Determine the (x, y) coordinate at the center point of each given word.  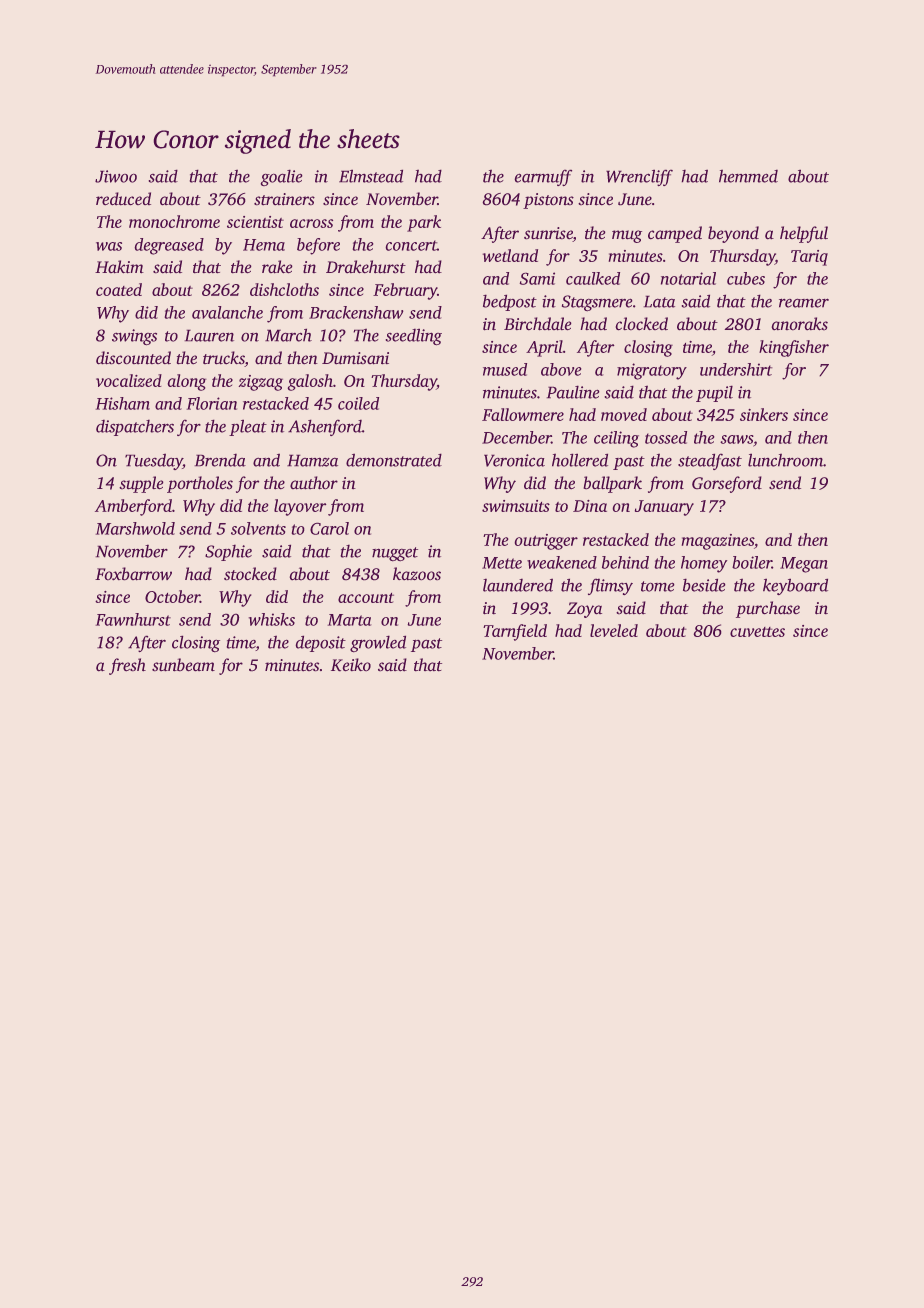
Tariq (809, 258)
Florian (212, 403)
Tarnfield (515, 632)
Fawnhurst (133, 619)
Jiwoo (116, 176)
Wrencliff (639, 178)
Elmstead (371, 176)
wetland (510, 255)
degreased (169, 246)
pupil (714, 394)
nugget (395, 554)
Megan (804, 565)
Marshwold (135, 528)
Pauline (573, 392)
